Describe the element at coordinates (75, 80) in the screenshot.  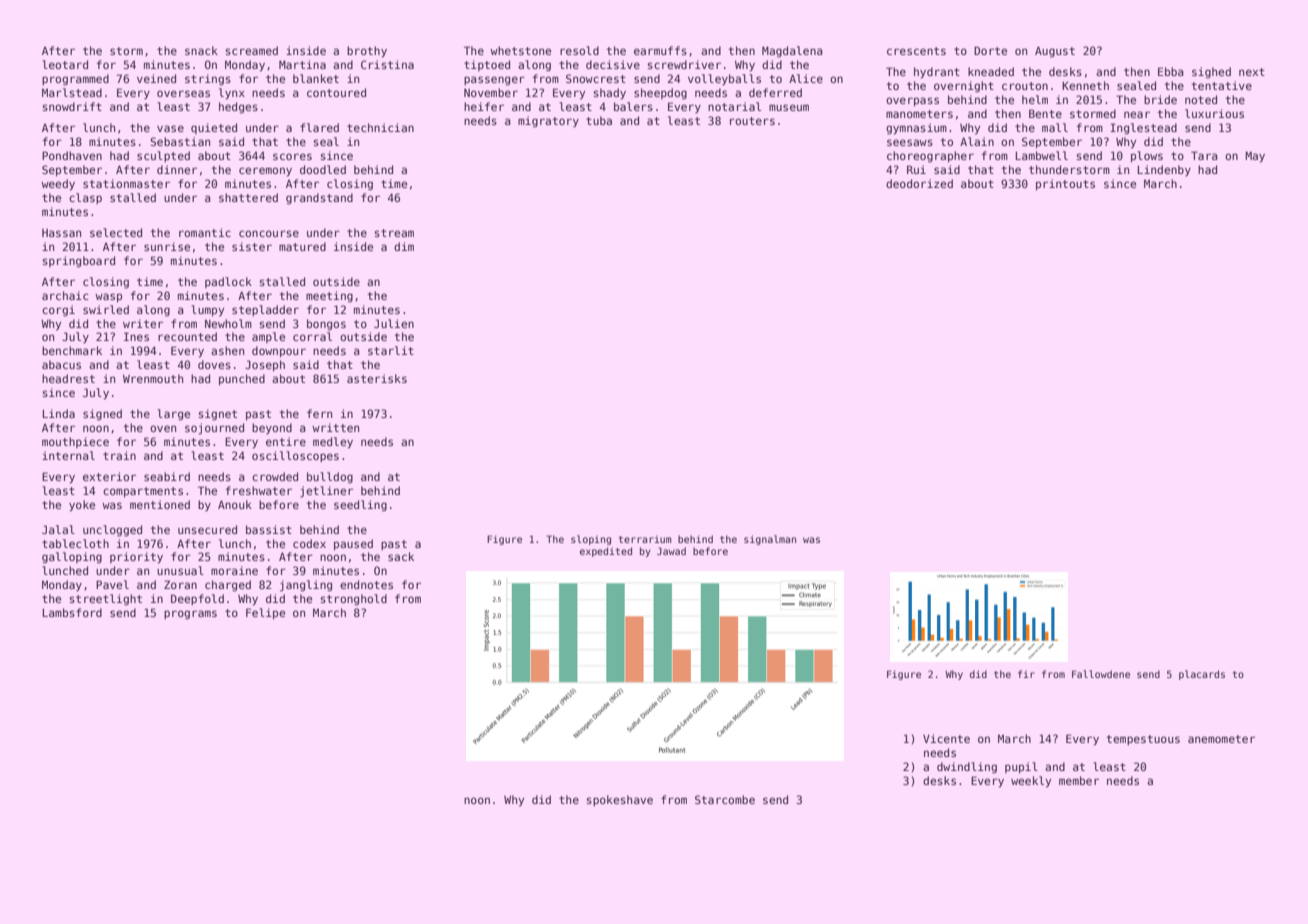
I see `programmed` at that location.
